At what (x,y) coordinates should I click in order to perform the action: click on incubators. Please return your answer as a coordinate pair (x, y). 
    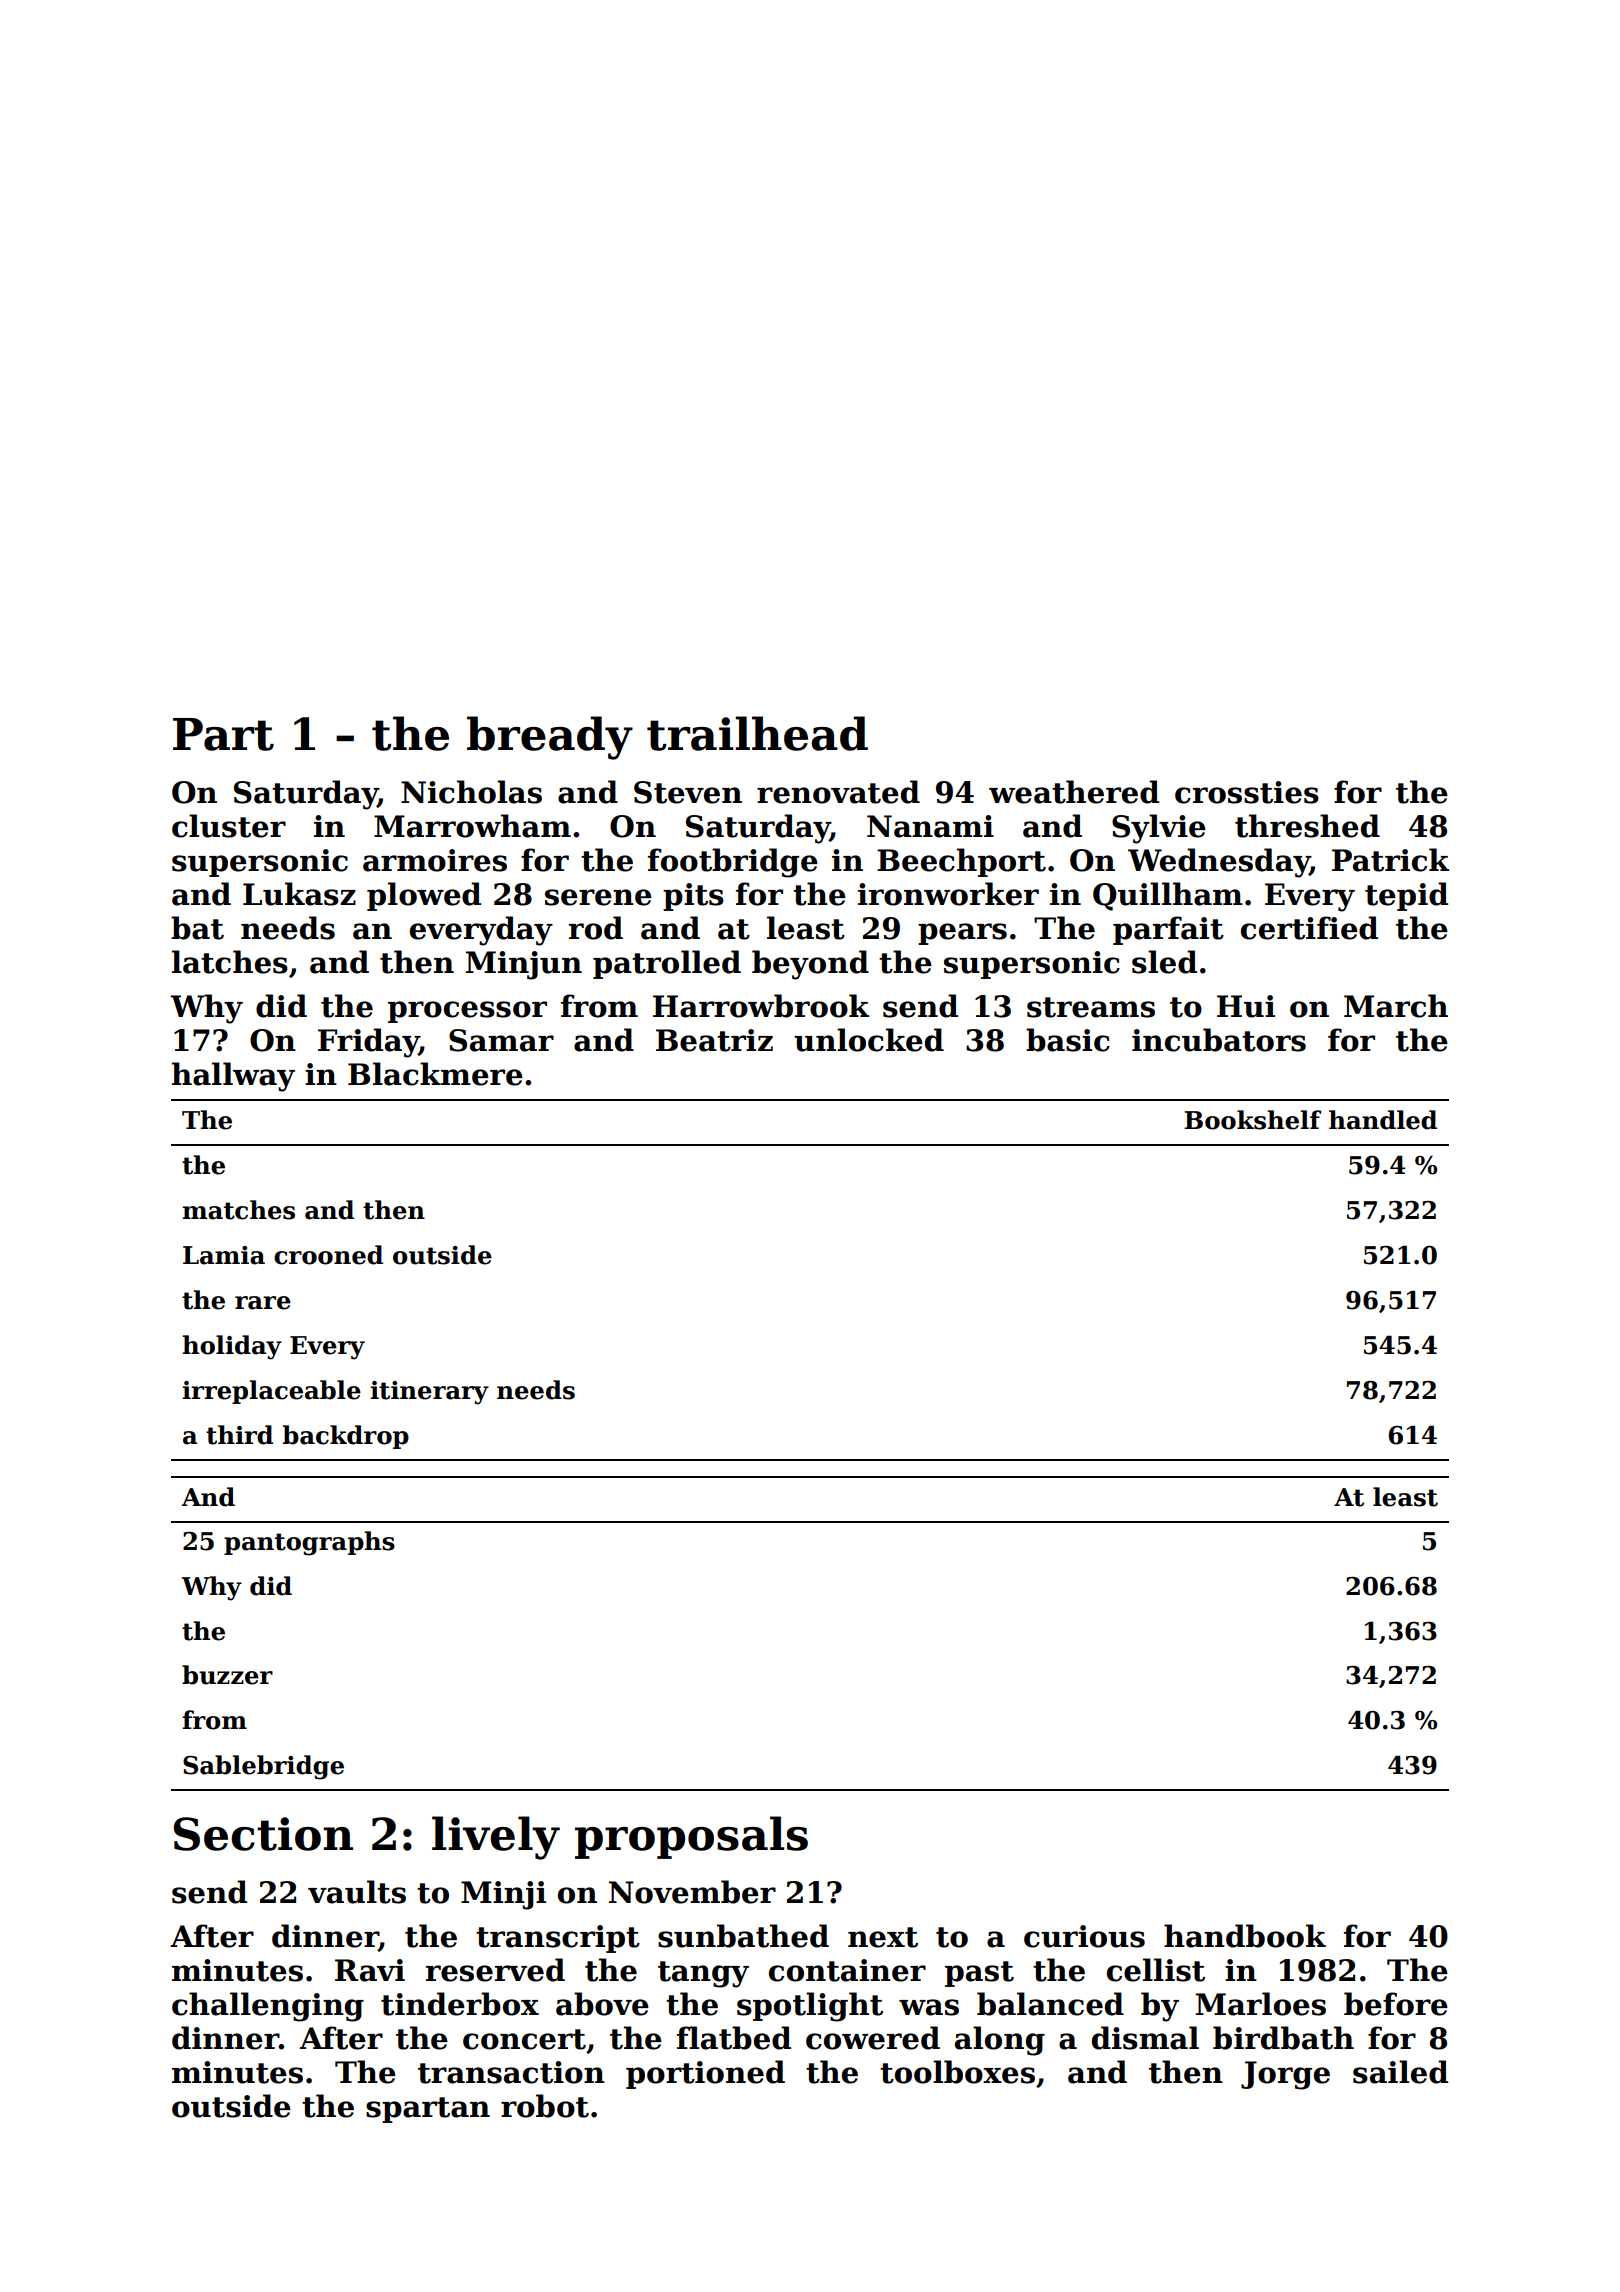
    Looking at the image, I should click on (1219, 1040).
